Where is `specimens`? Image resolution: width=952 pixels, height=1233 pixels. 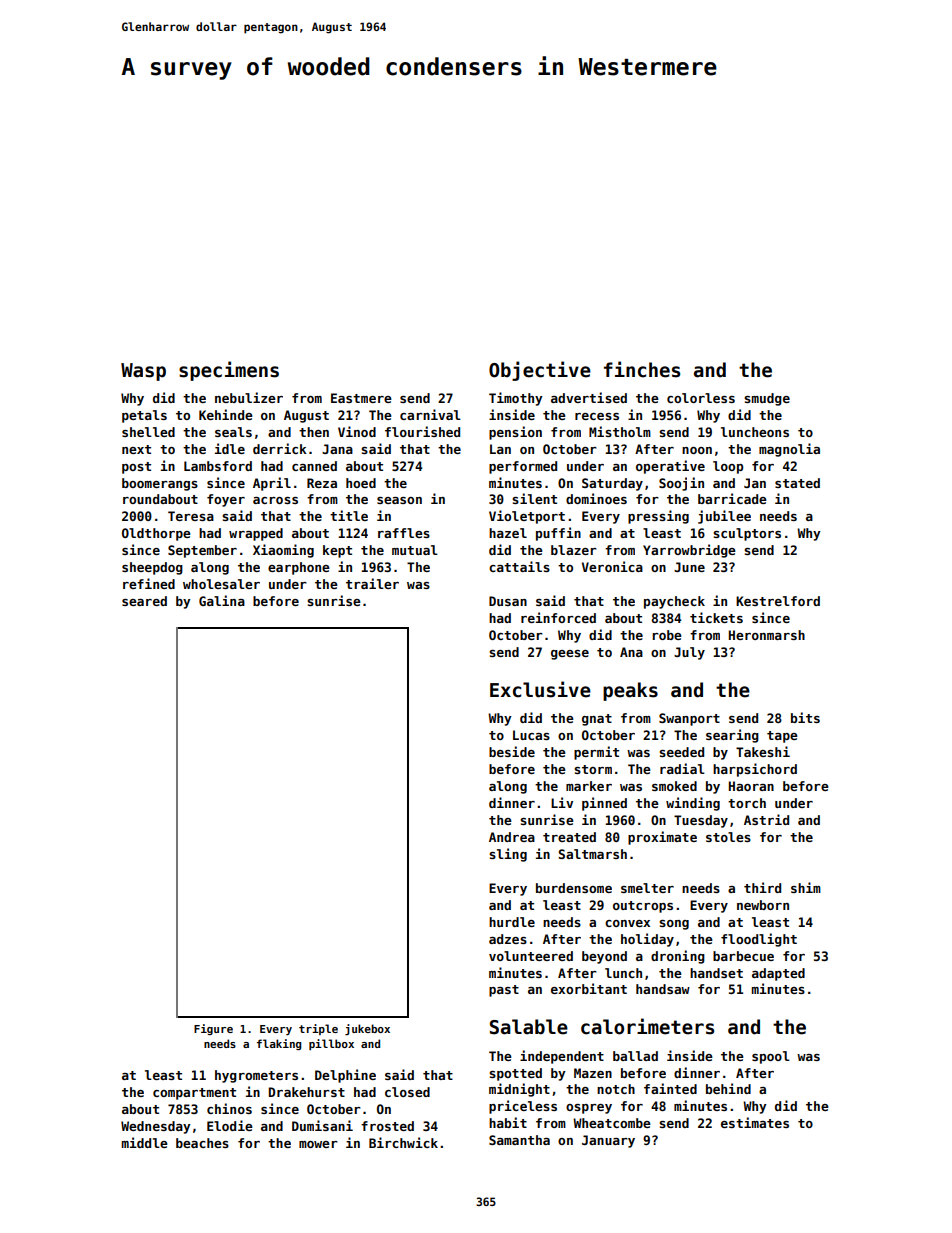
specimens is located at coordinates (229, 371).
